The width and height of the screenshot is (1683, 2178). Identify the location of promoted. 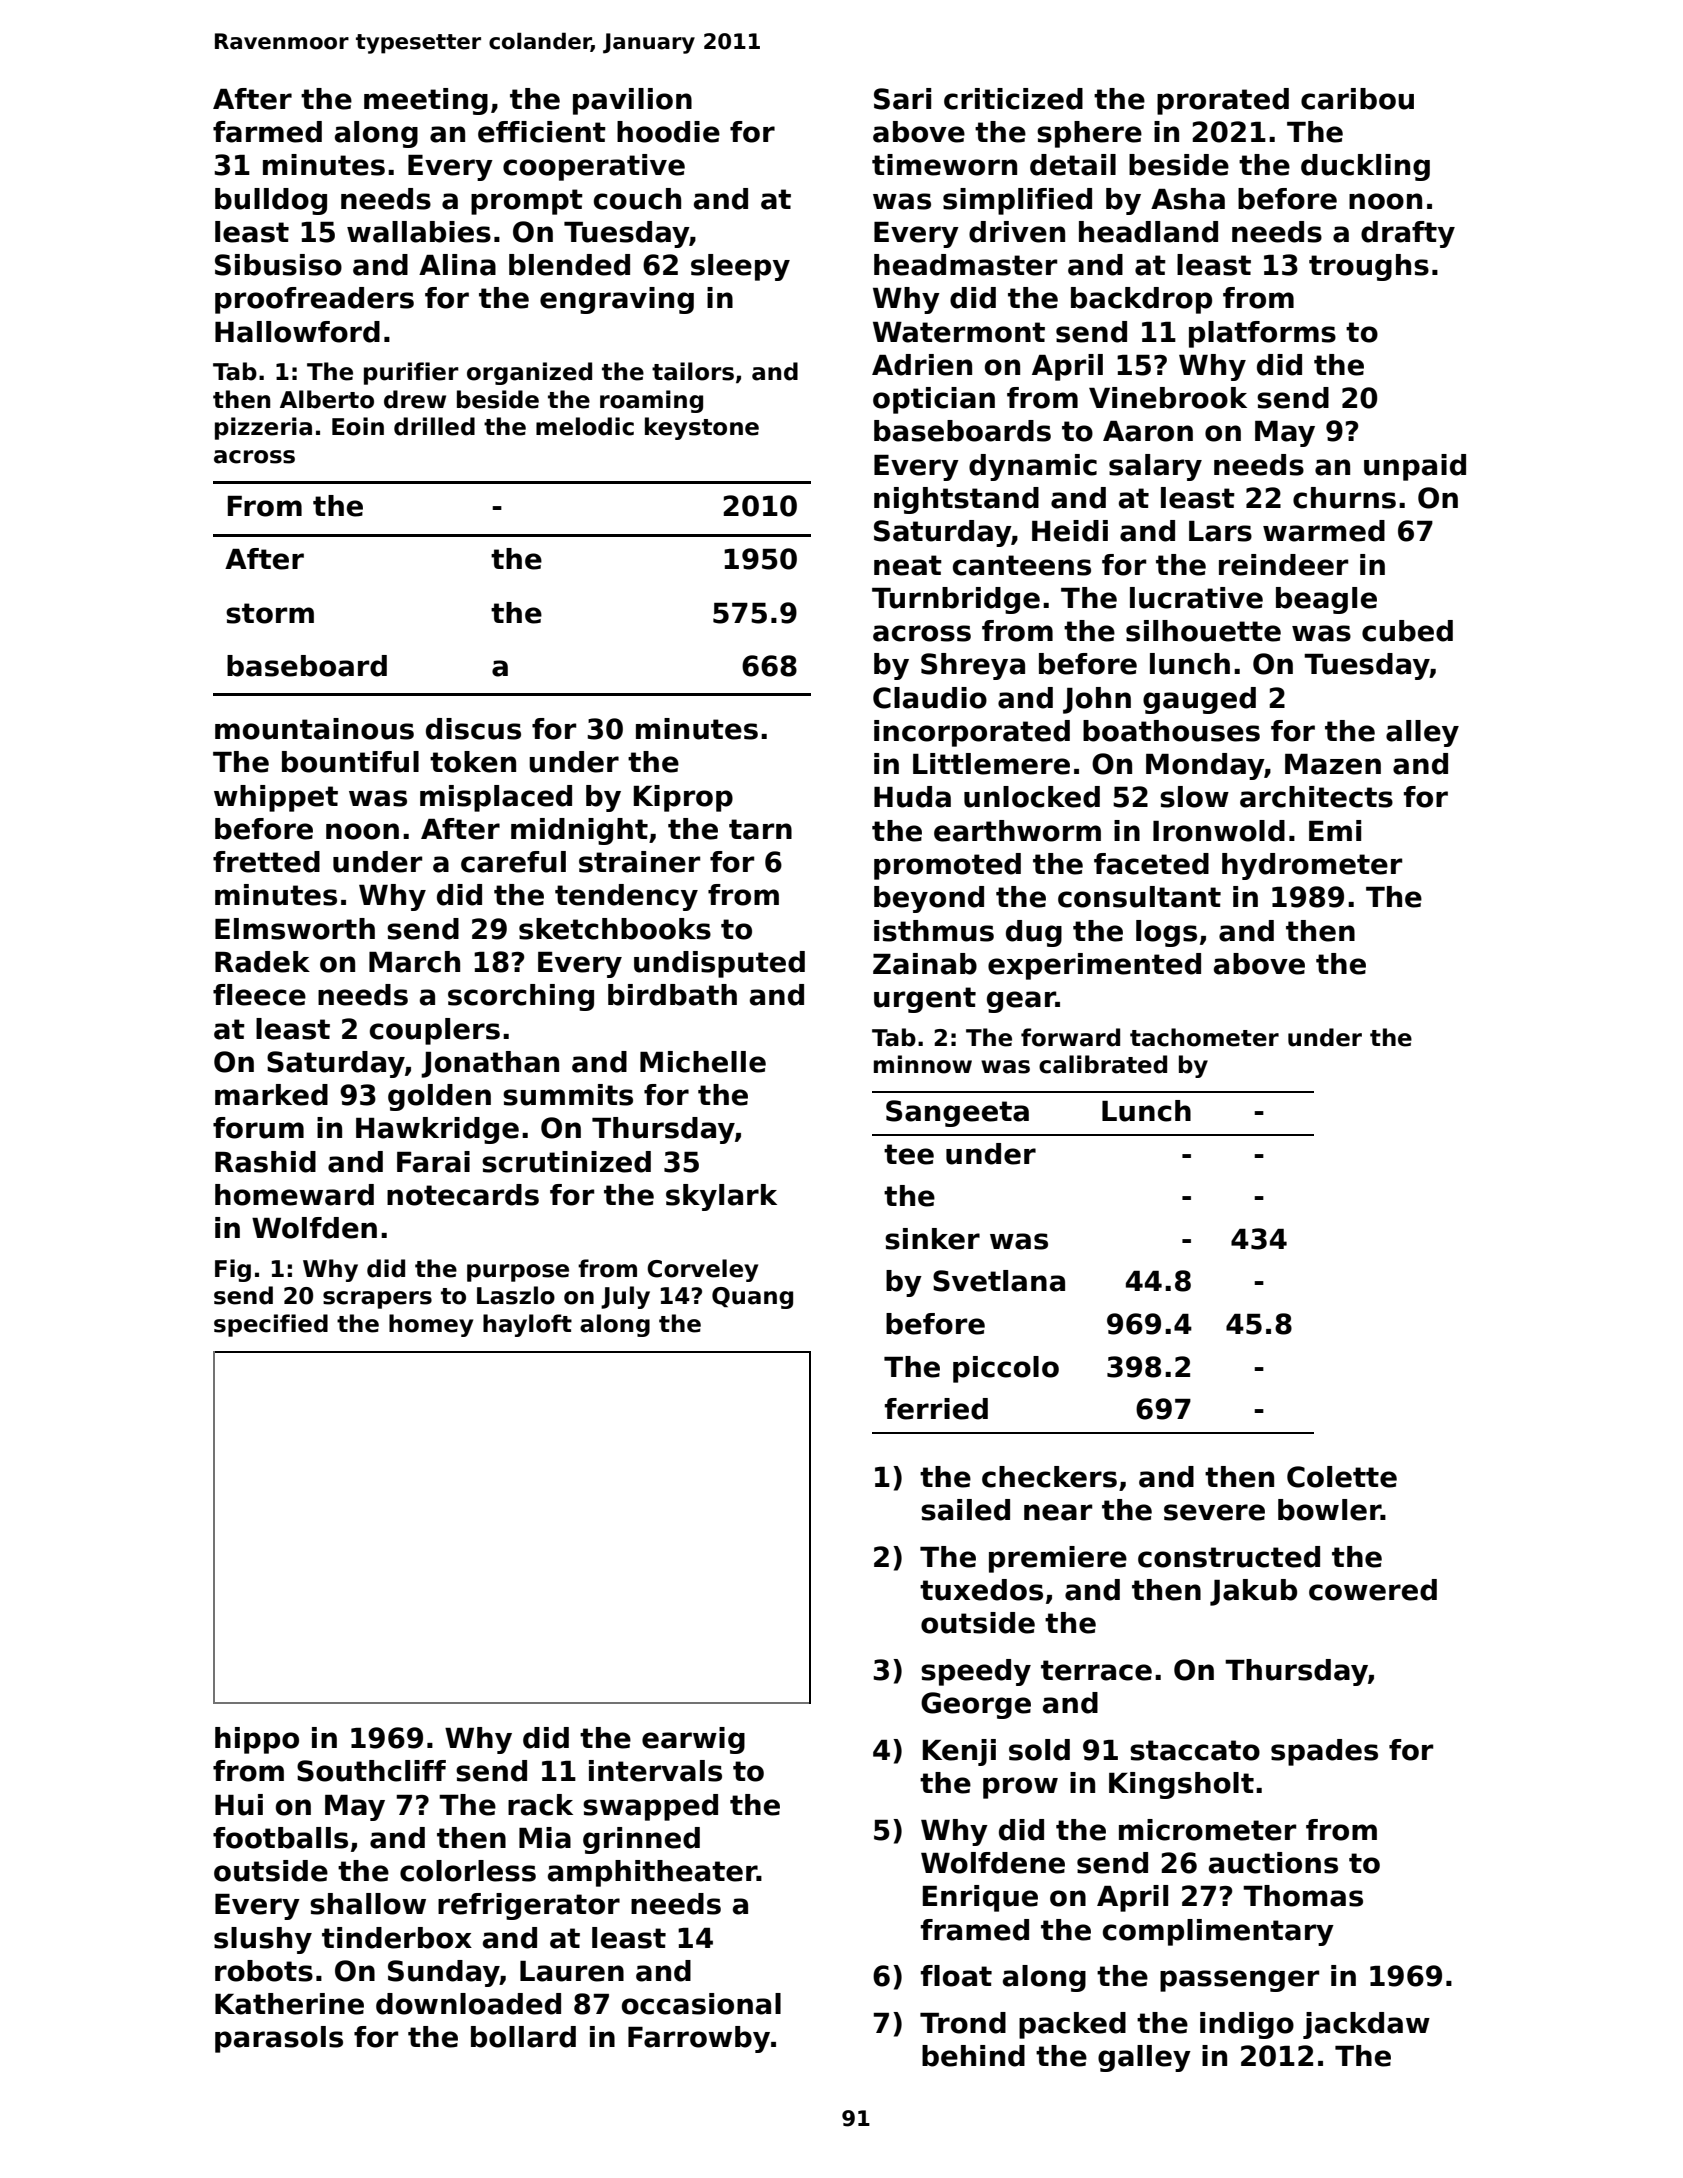
(947, 866).
